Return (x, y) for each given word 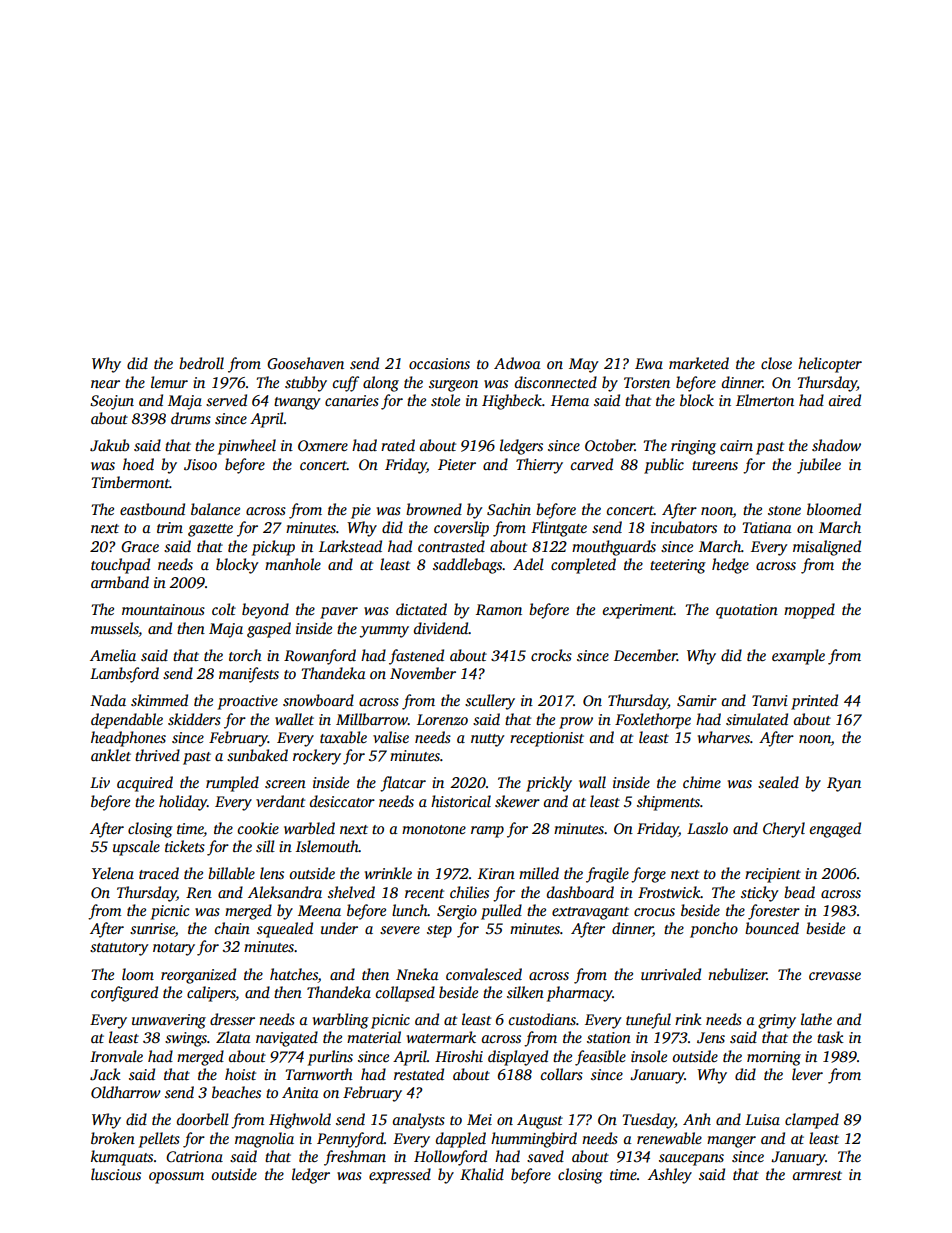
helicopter (830, 365)
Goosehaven (305, 363)
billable (231, 873)
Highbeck (512, 402)
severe (400, 930)
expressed (400, 1176)
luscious (116, 1174)
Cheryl (784, 830)
